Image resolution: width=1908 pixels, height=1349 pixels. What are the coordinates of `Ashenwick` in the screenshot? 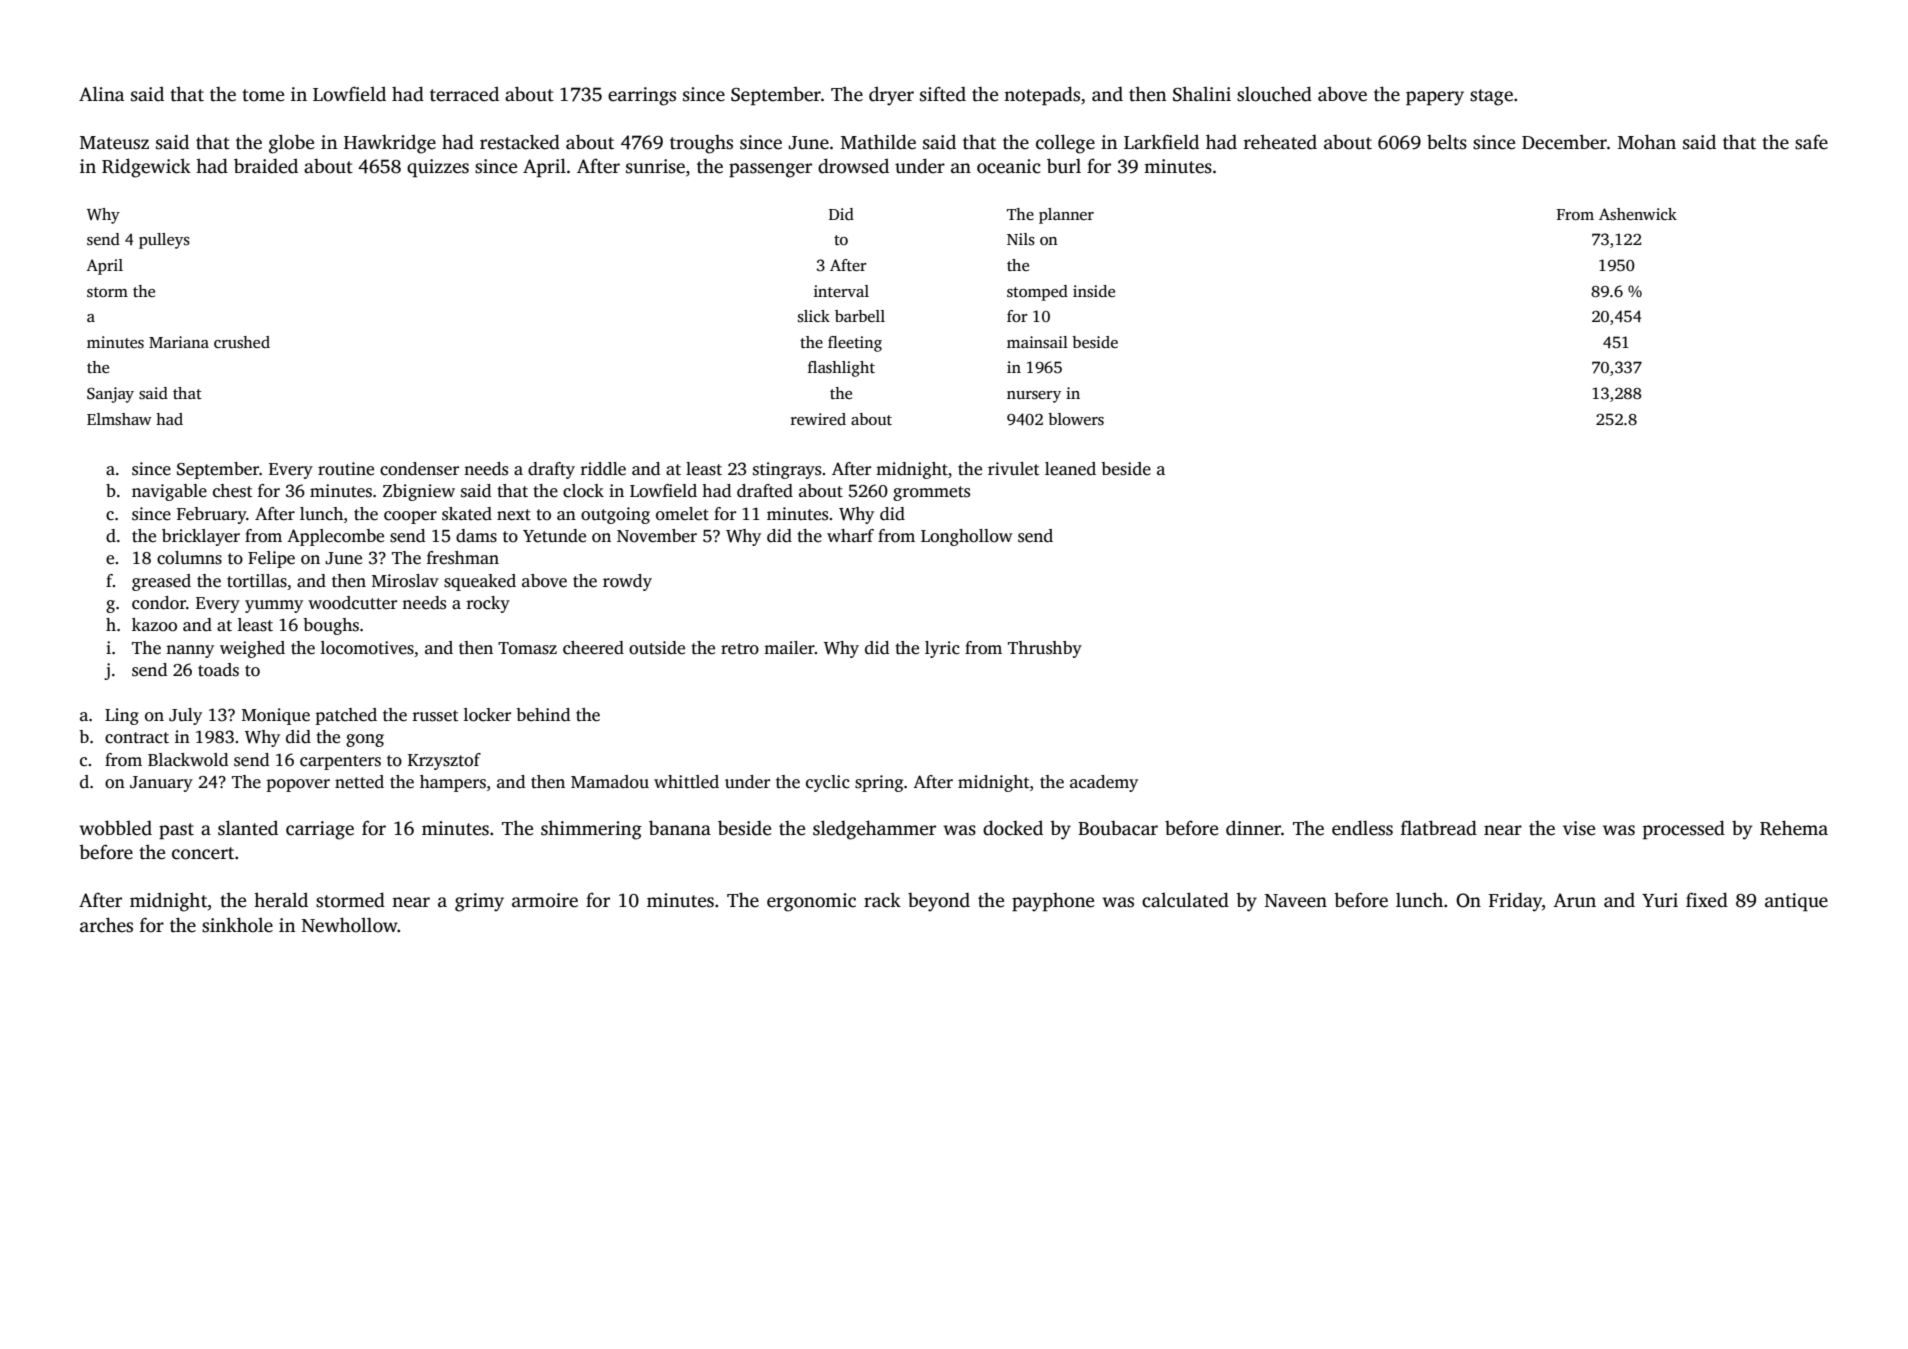 It's located at (1638, 214).
